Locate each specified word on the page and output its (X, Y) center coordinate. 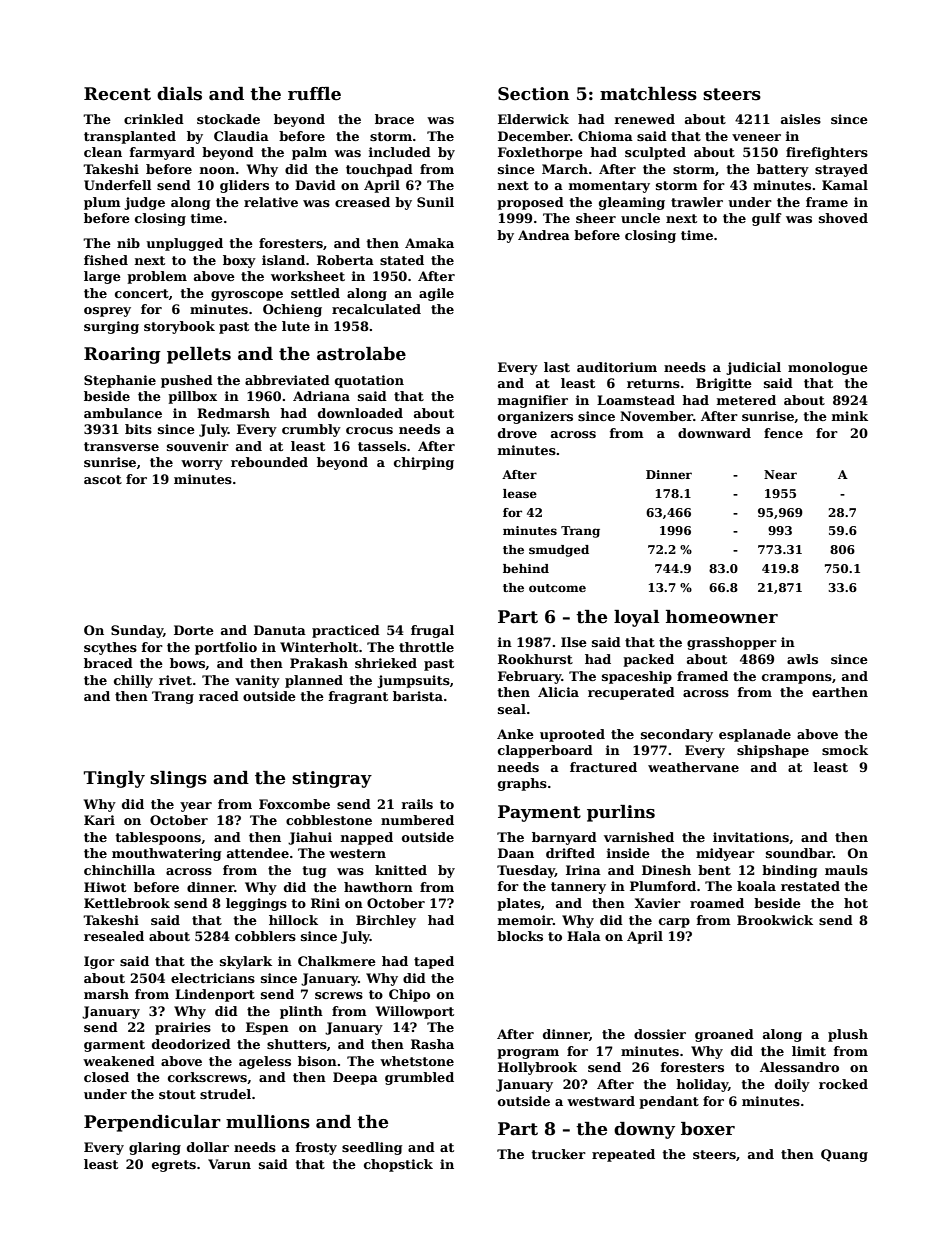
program (528, 1054)
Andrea (544, 235)
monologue (828, 368)
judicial (753, 368)
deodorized (191, 1044)
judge (144, 203)
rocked (843, 1084)
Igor (99, 962)
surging (111, 327)
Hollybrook (537, 1068)
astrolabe (361, 354)
